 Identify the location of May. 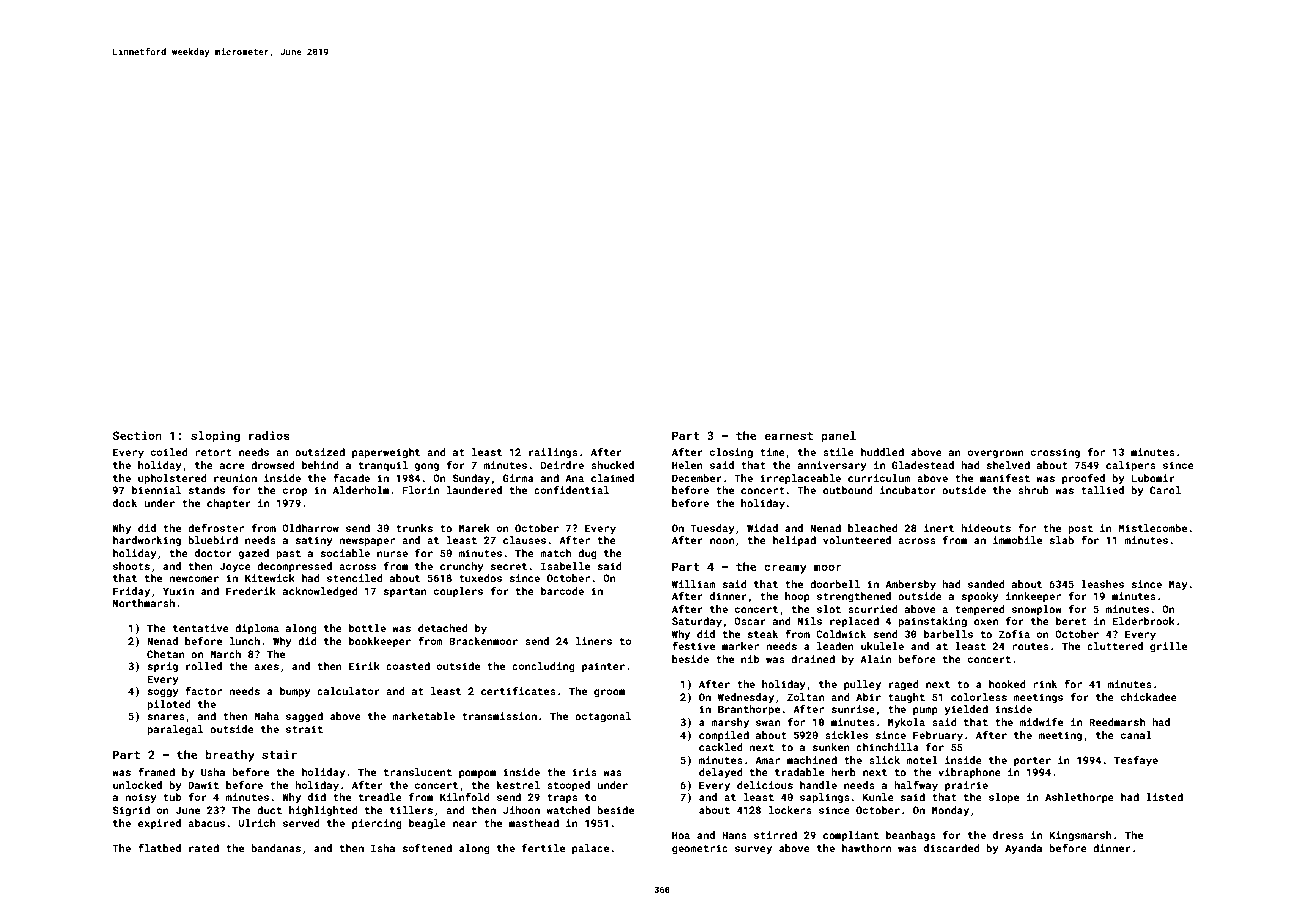
(1178, 585).
